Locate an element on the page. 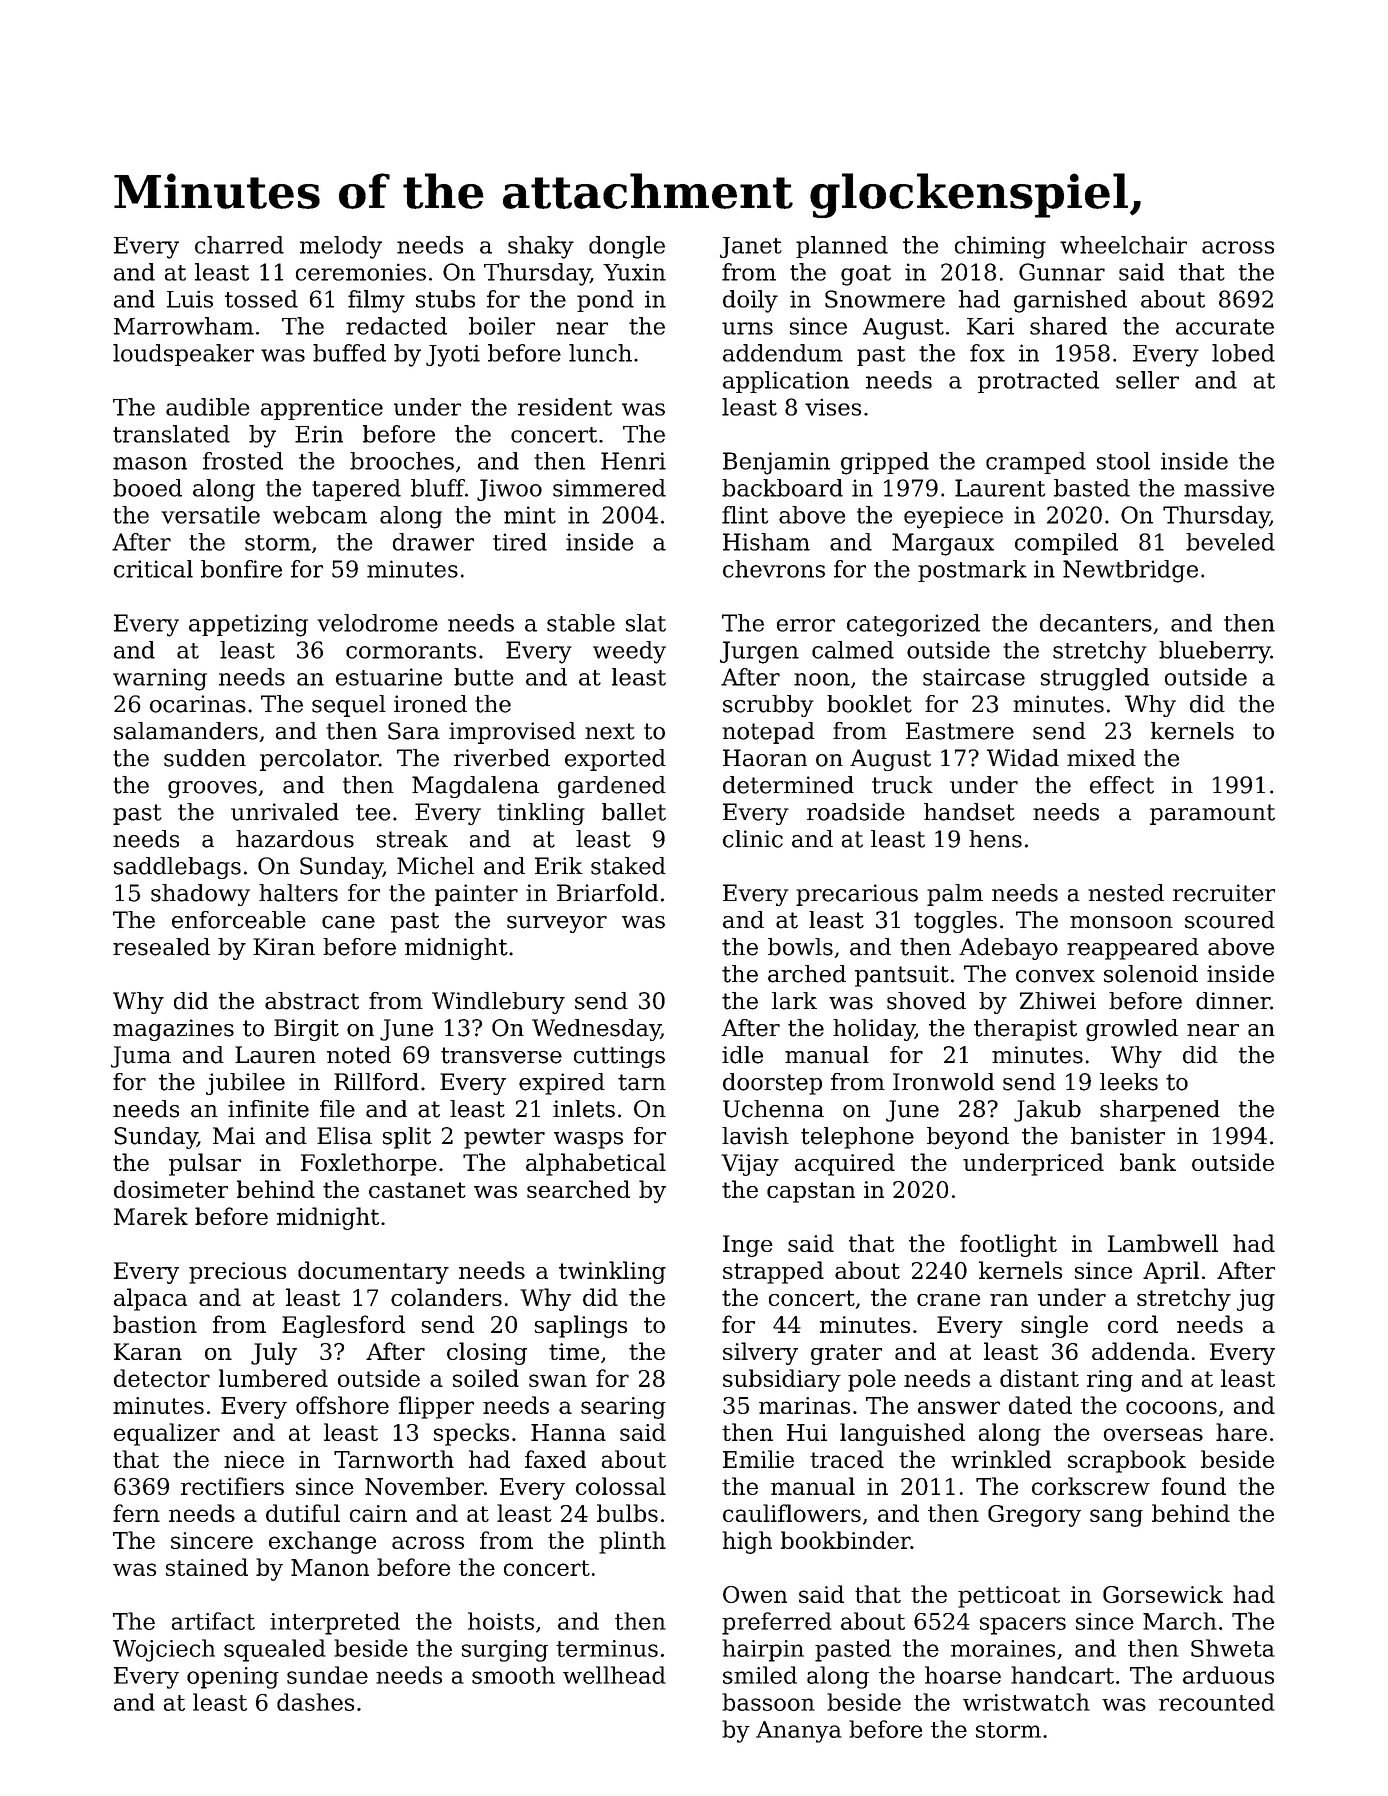 This document has height=1796, width=1388. seller is located at coordinates (1147, 380).
